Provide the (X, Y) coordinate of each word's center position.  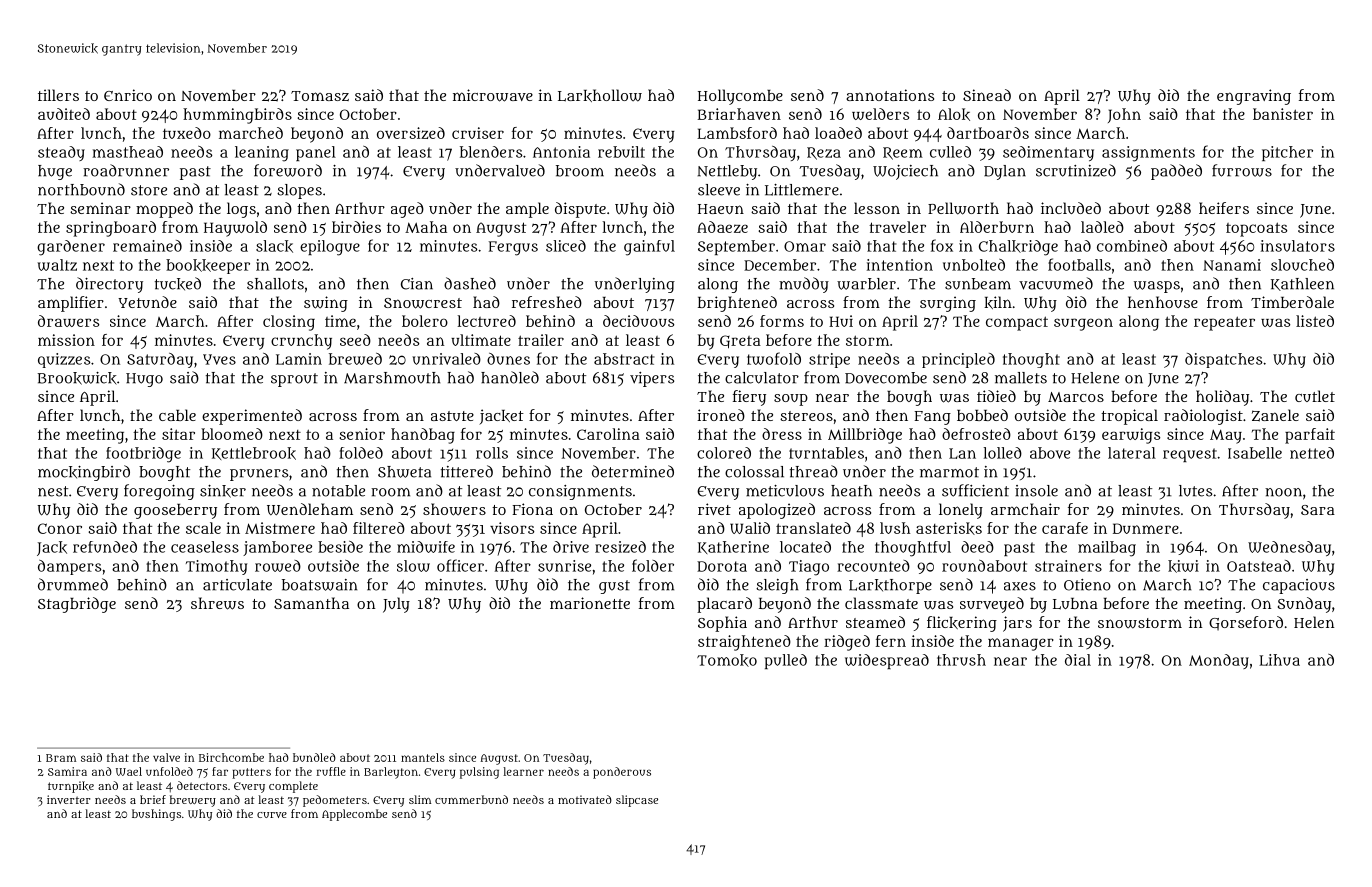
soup (791, 400)
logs (241, 210)
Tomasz (320, 96)
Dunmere (1146, 528)
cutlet (1315, 396)
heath (851, 491)
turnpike (71, 787)
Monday (1219, 661)
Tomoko (727, 660)
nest (53, 491)
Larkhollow (600, 95)
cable (177, 415)
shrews (217, 603)
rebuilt (621, 152)
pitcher (1287, 153)
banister (1283, 114)
